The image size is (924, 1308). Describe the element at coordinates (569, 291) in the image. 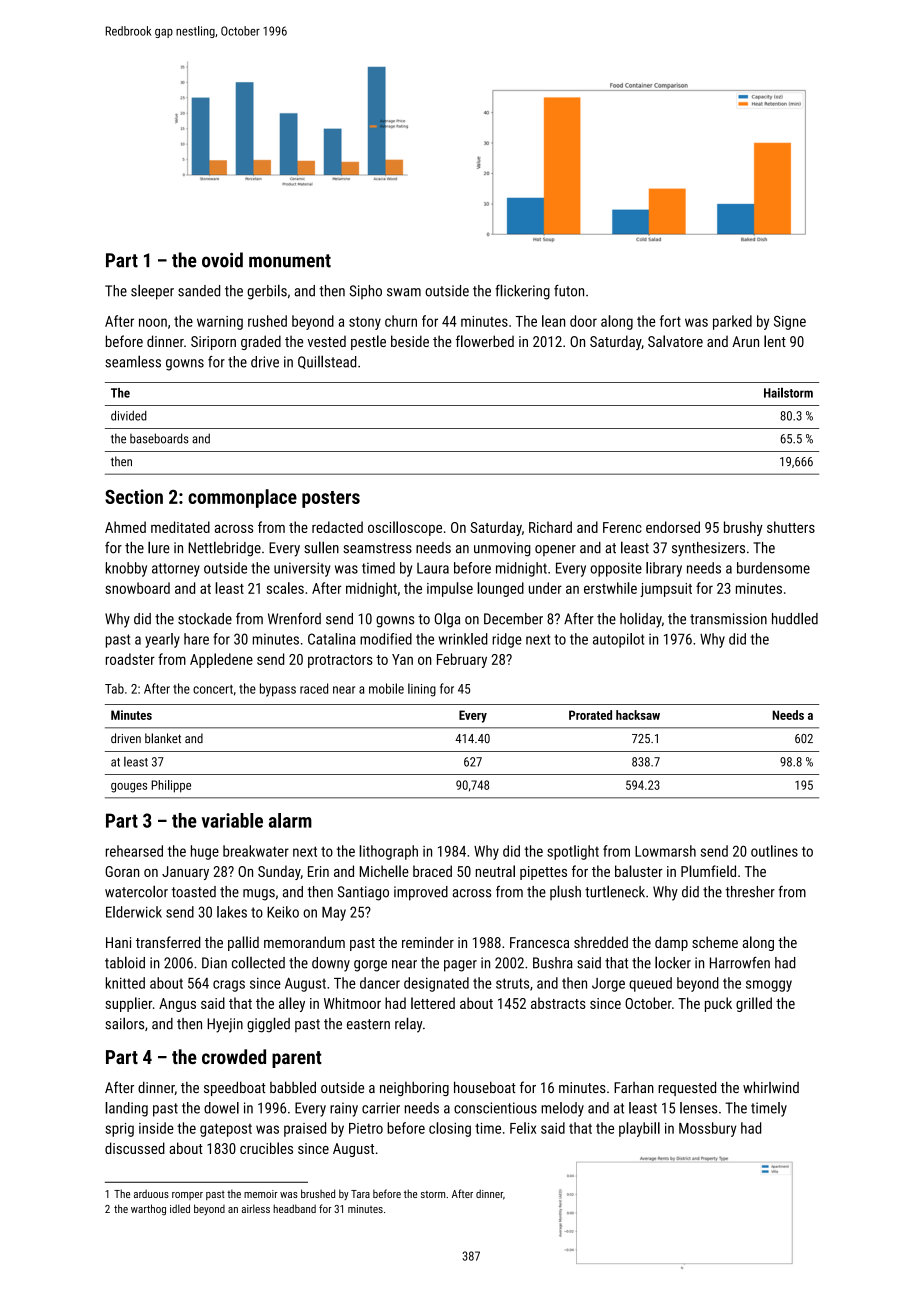

I see `futon` at that location.
